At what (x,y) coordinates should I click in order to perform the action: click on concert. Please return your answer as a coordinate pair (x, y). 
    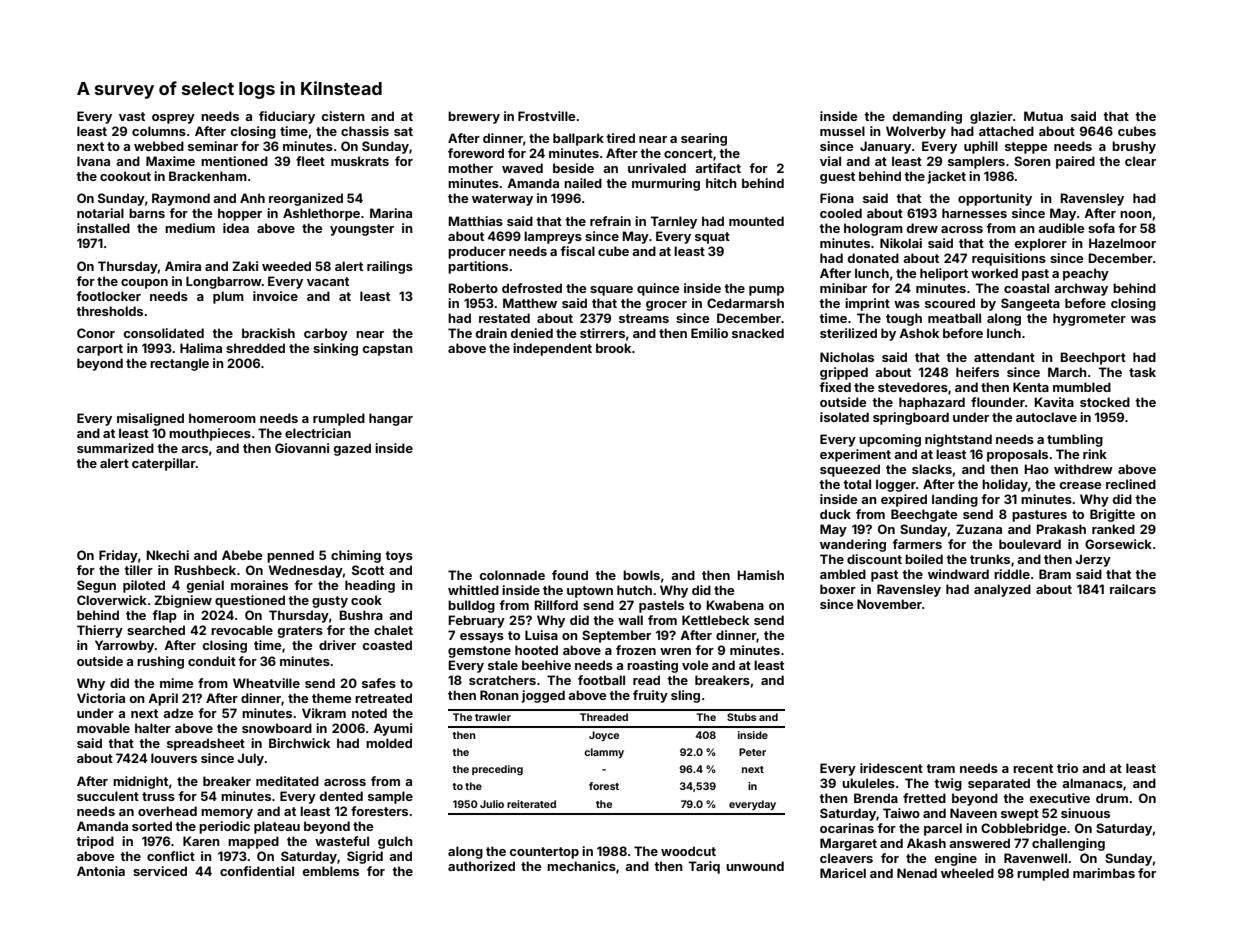
    Looking at the image, I should click on (688, 153).
